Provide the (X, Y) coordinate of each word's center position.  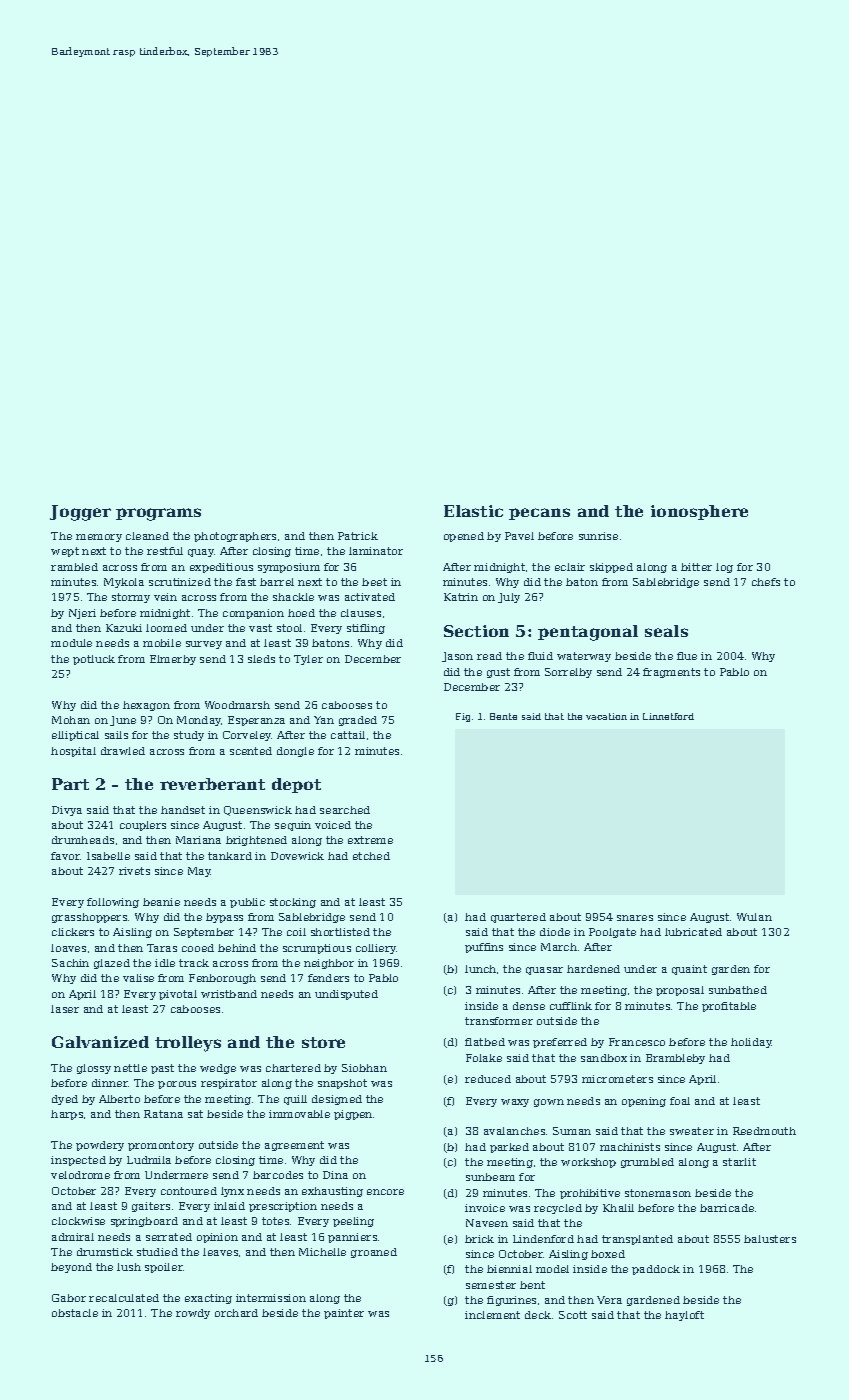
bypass (224, 918)
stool (289, 628)
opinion (217, 1238)
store (323, 1042)
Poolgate (612, 933)
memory (99, 538)
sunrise (598, 536)
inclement (492, 1315)
